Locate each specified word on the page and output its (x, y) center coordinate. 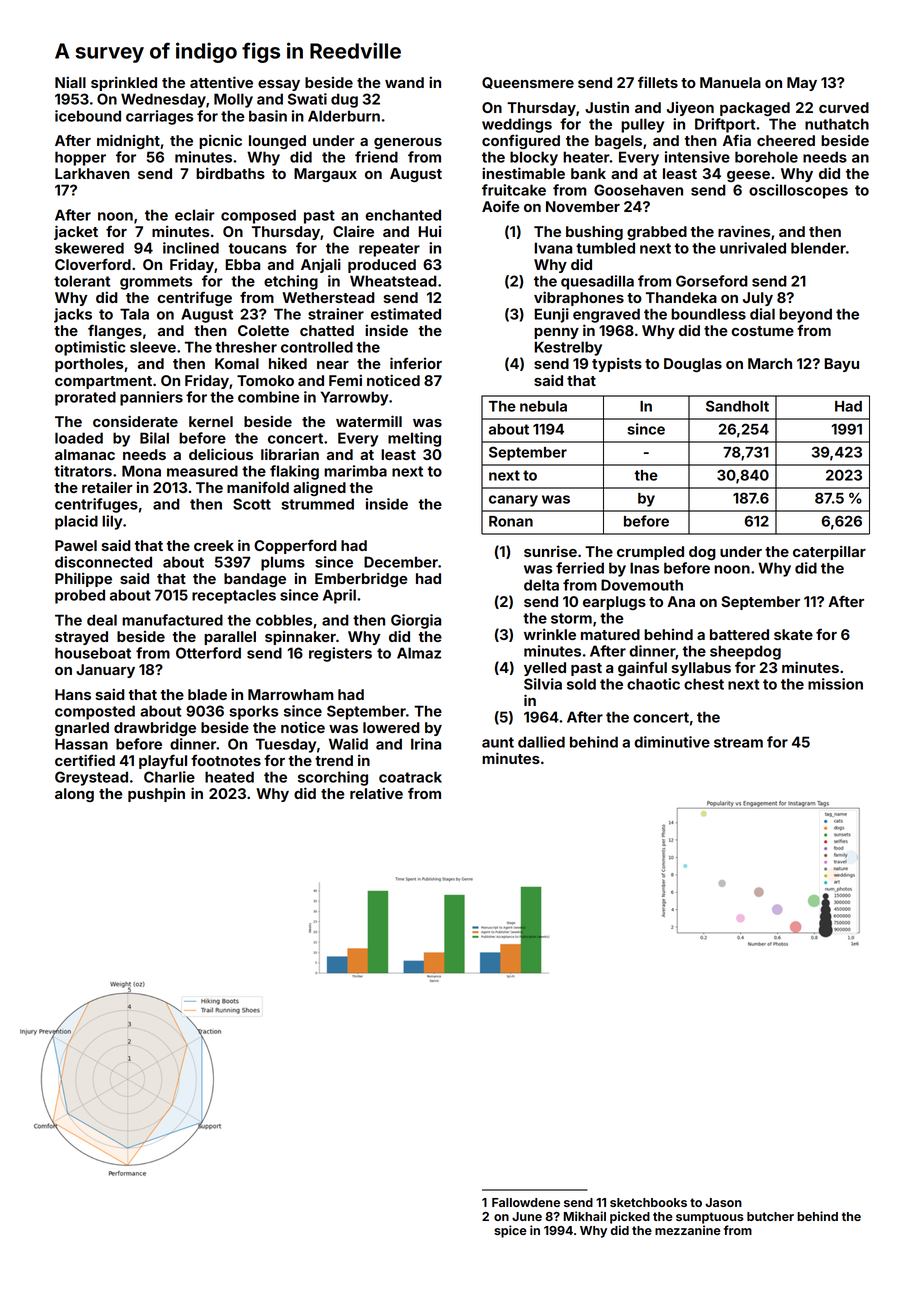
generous (408, 143)
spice (510, 1231)
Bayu (841, 365)
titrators (83, 471)
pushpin (156, 794)
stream (738, 742)
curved (844, 107)
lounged (277, 142)
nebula (543, 406)
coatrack (410, 777)
